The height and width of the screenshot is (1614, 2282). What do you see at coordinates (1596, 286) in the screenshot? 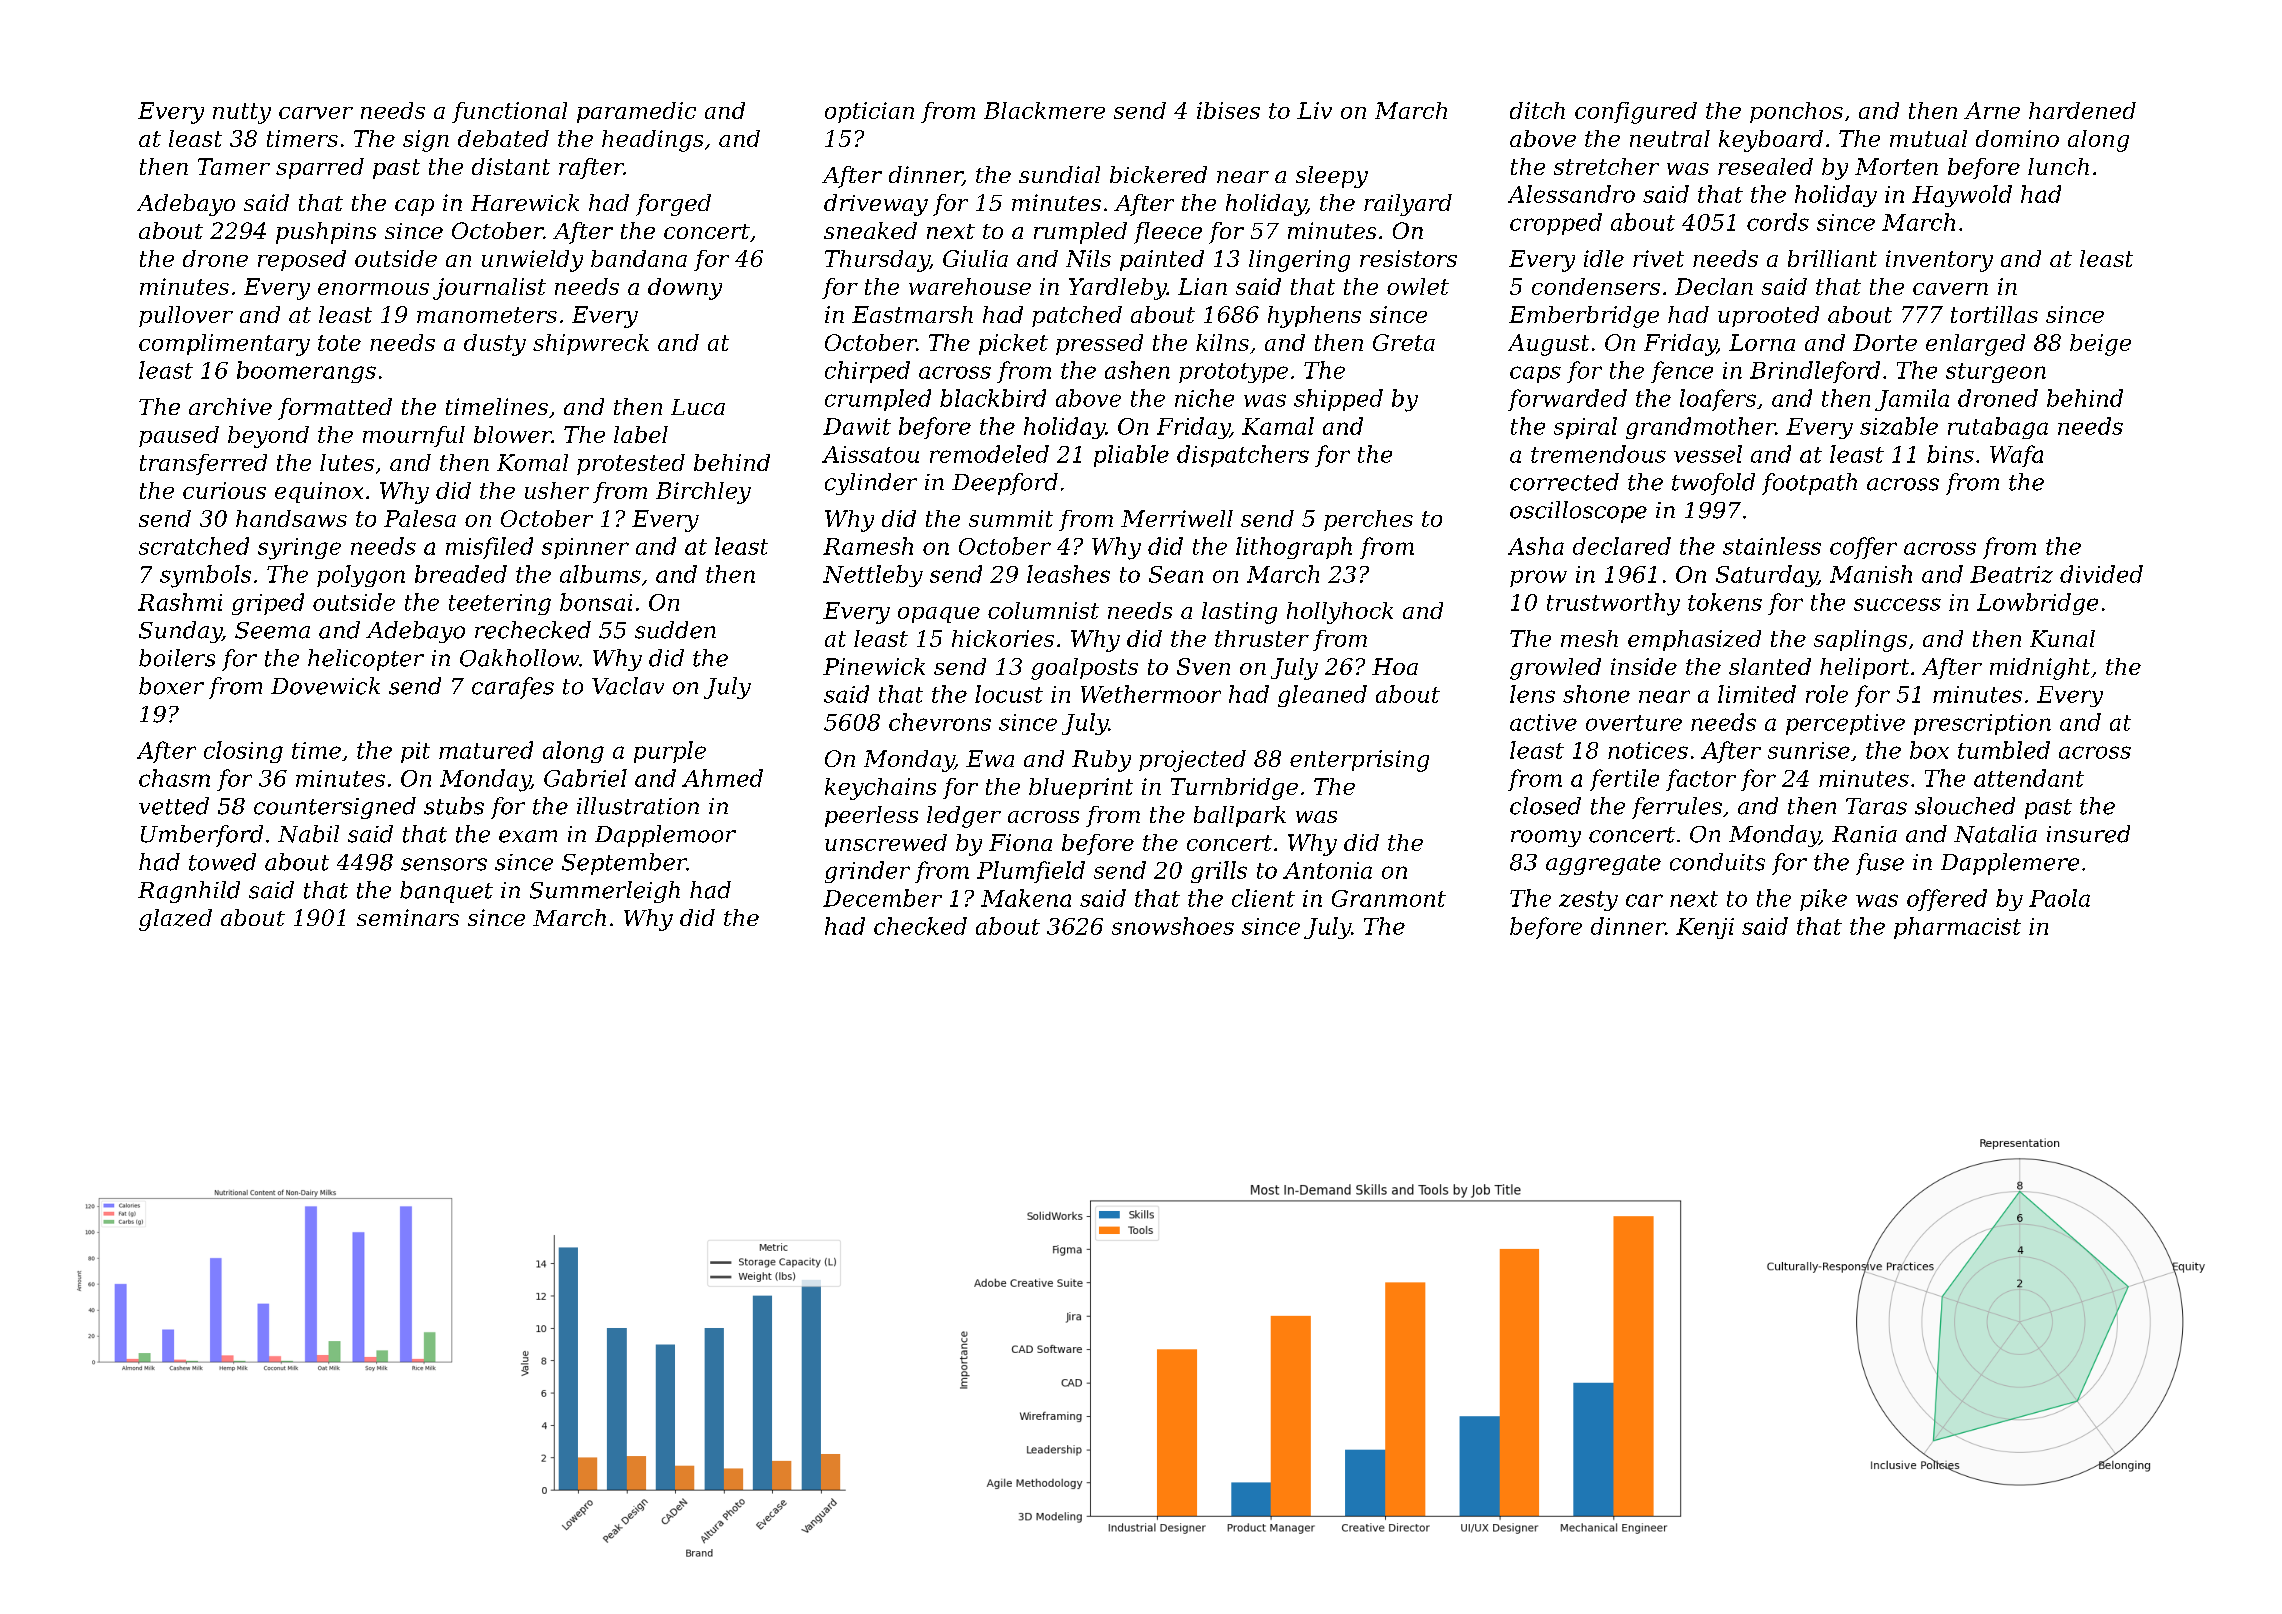
I see `condensers` at bounding box center [1596, 286].
